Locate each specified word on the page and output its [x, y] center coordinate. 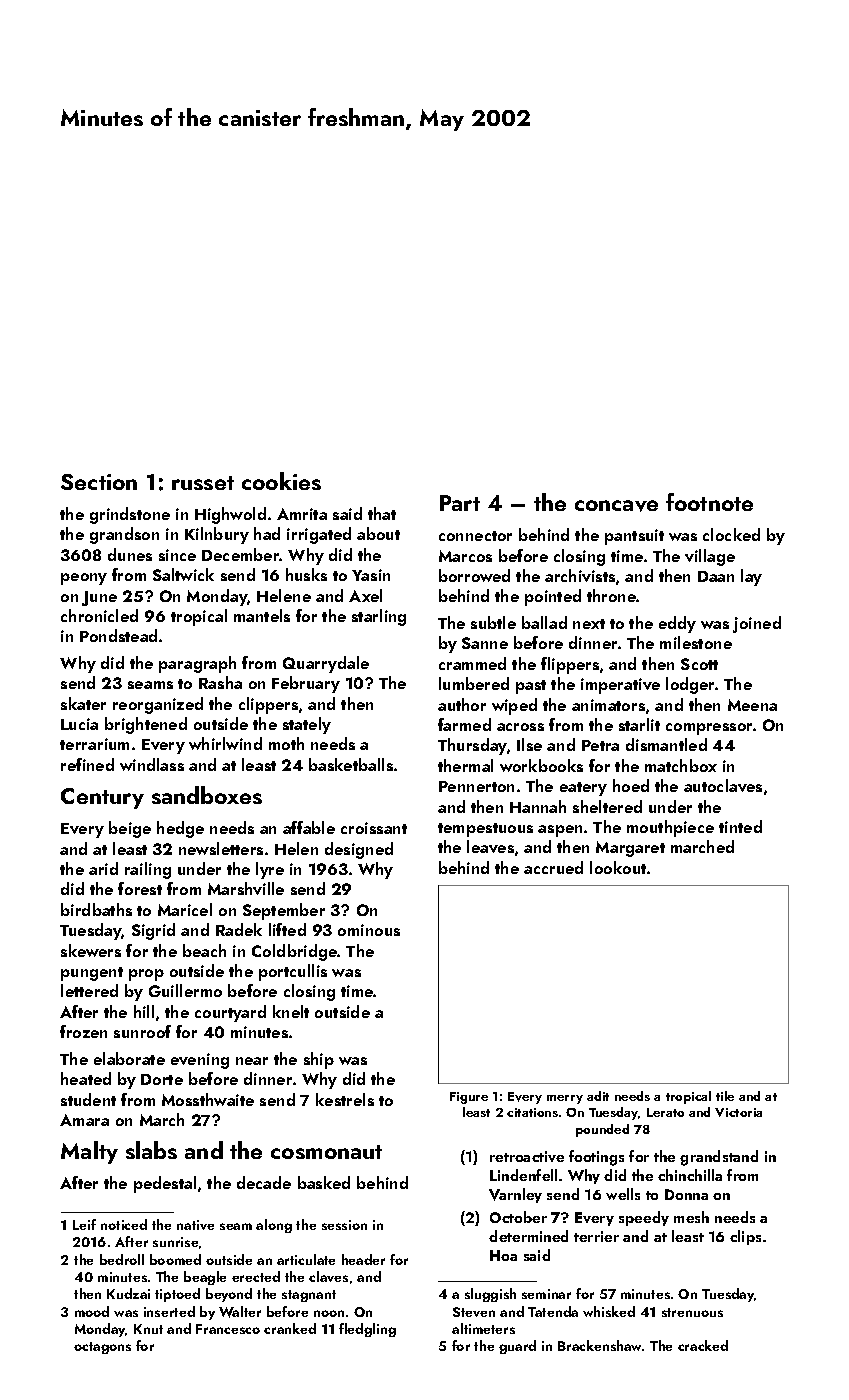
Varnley [515, 1195]
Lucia [79, 724]
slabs [151, 1150]
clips [745, 1237]
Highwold [230, 515]
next [589, 624]
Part [460, 503]
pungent [92, 974]
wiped [514, 706]
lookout [618, 867]
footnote [709, 502]
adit [598, 1096]
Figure [469, 1098]
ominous [369, 930]
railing [148, 870]
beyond [229, 1295]
